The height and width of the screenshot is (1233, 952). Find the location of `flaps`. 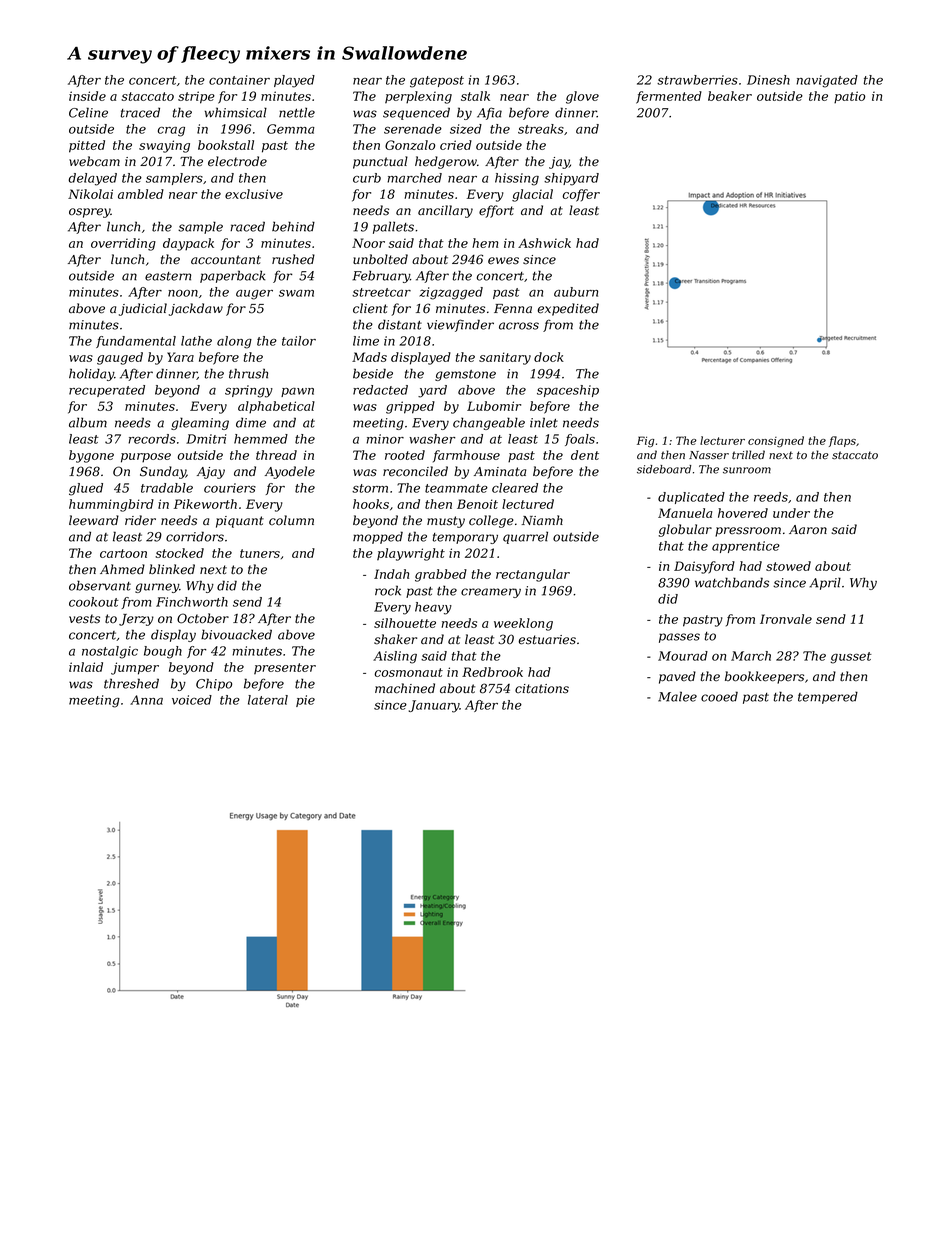

flaps is located at coordinates (842, 441).
